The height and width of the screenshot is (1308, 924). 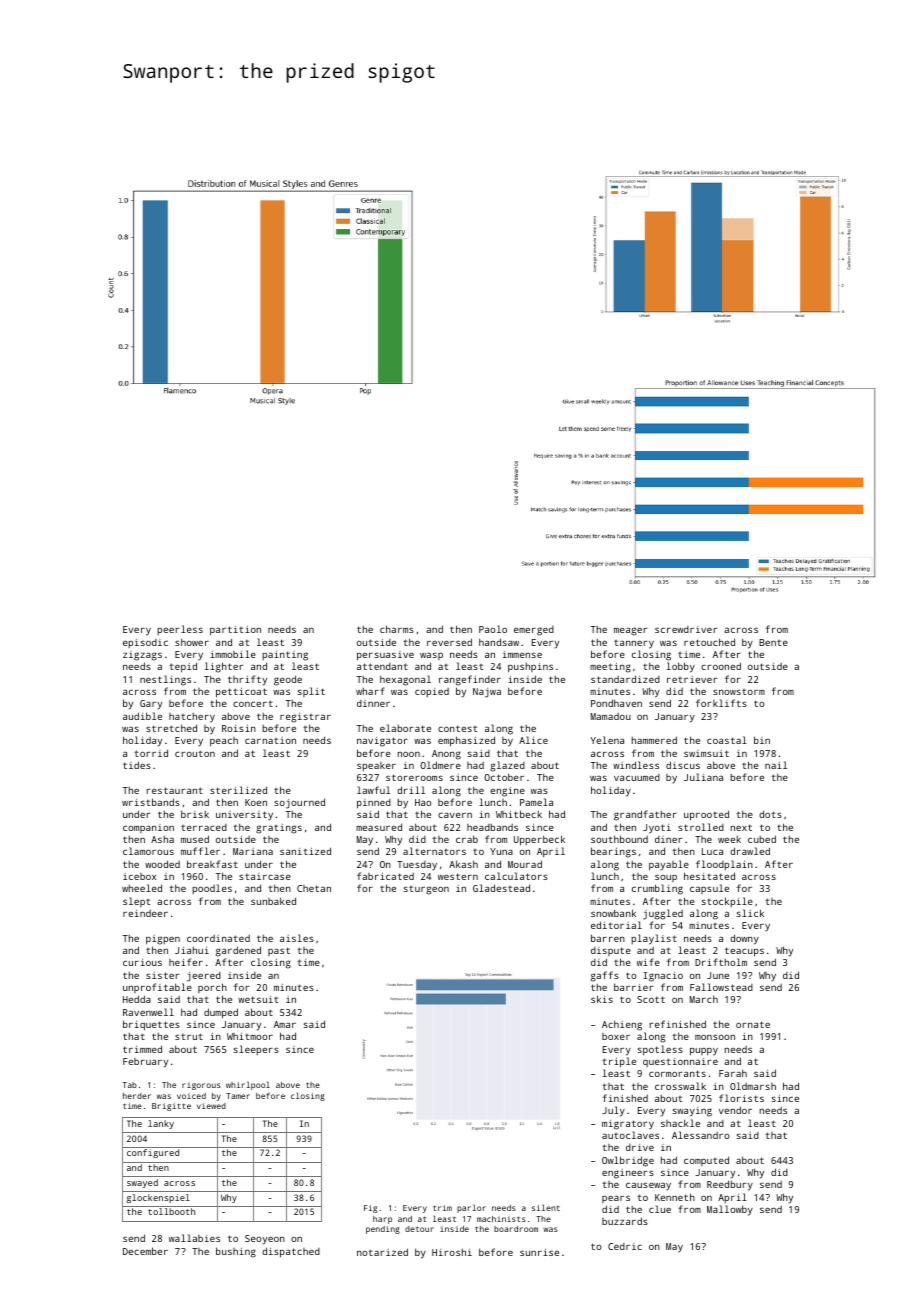 I want to click on parlor, so click(x=471, y=1208).
